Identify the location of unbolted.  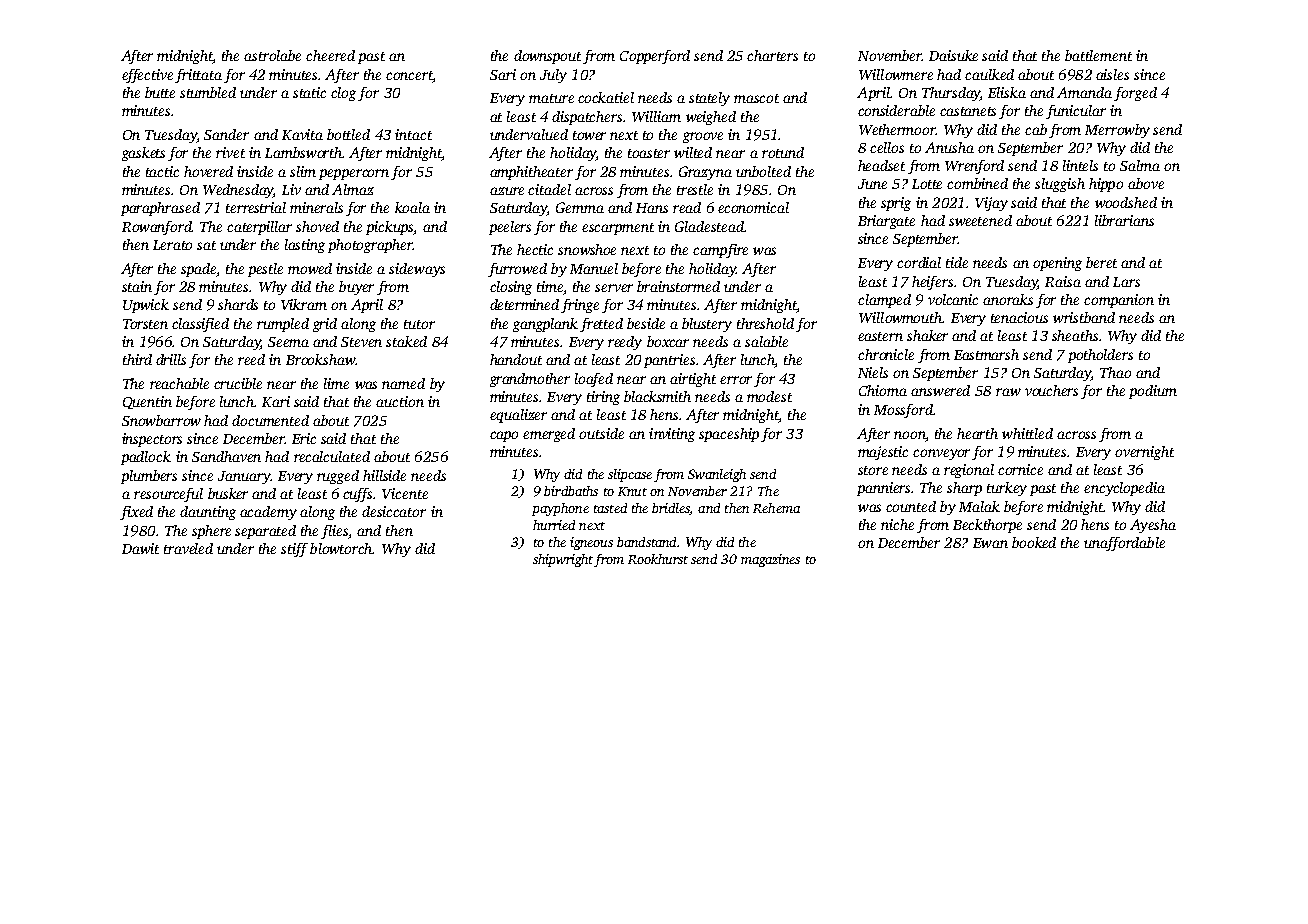
(763, 171).
